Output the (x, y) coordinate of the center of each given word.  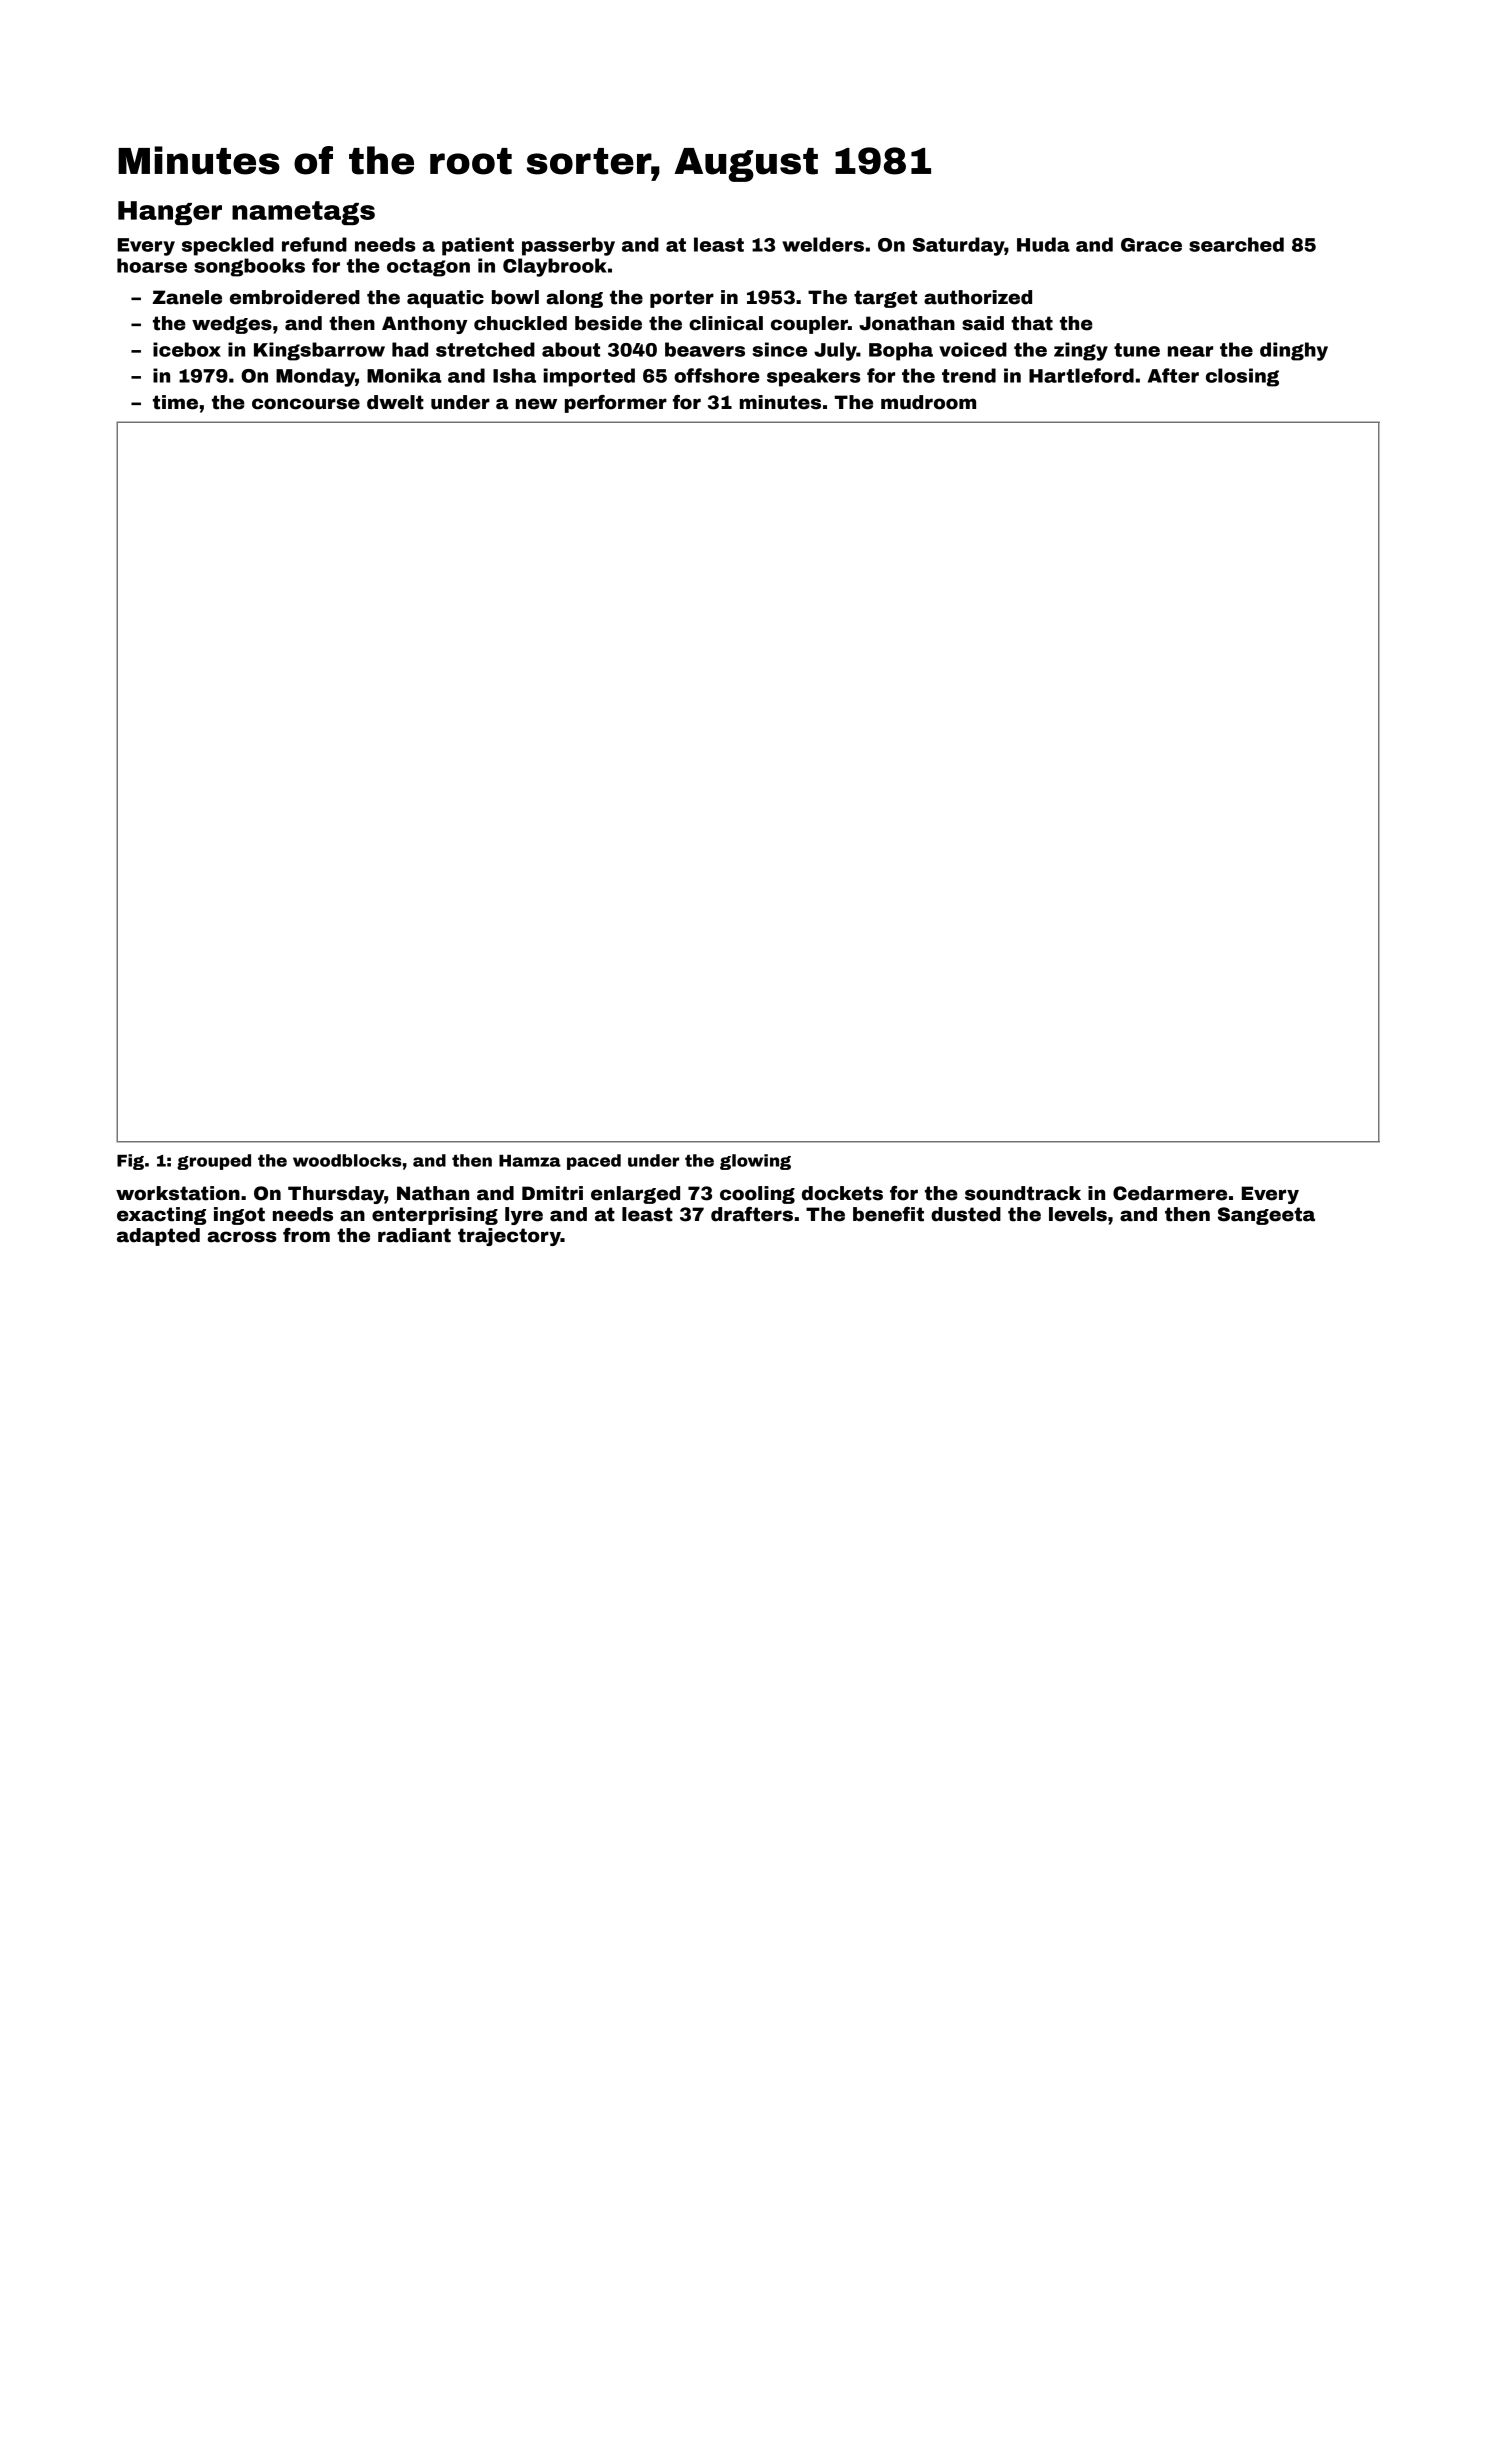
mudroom (928, 402)
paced (594, 1162)
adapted (158, 1237)
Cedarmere (1170, 1193)
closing (1242, 377)
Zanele (187, 297)
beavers (705, 349)
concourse (306, 404)
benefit (888, 1214)
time (175, 402)
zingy (1081, 351)
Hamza (530, 1161)
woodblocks (347, 1160)
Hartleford (1081, 375)
